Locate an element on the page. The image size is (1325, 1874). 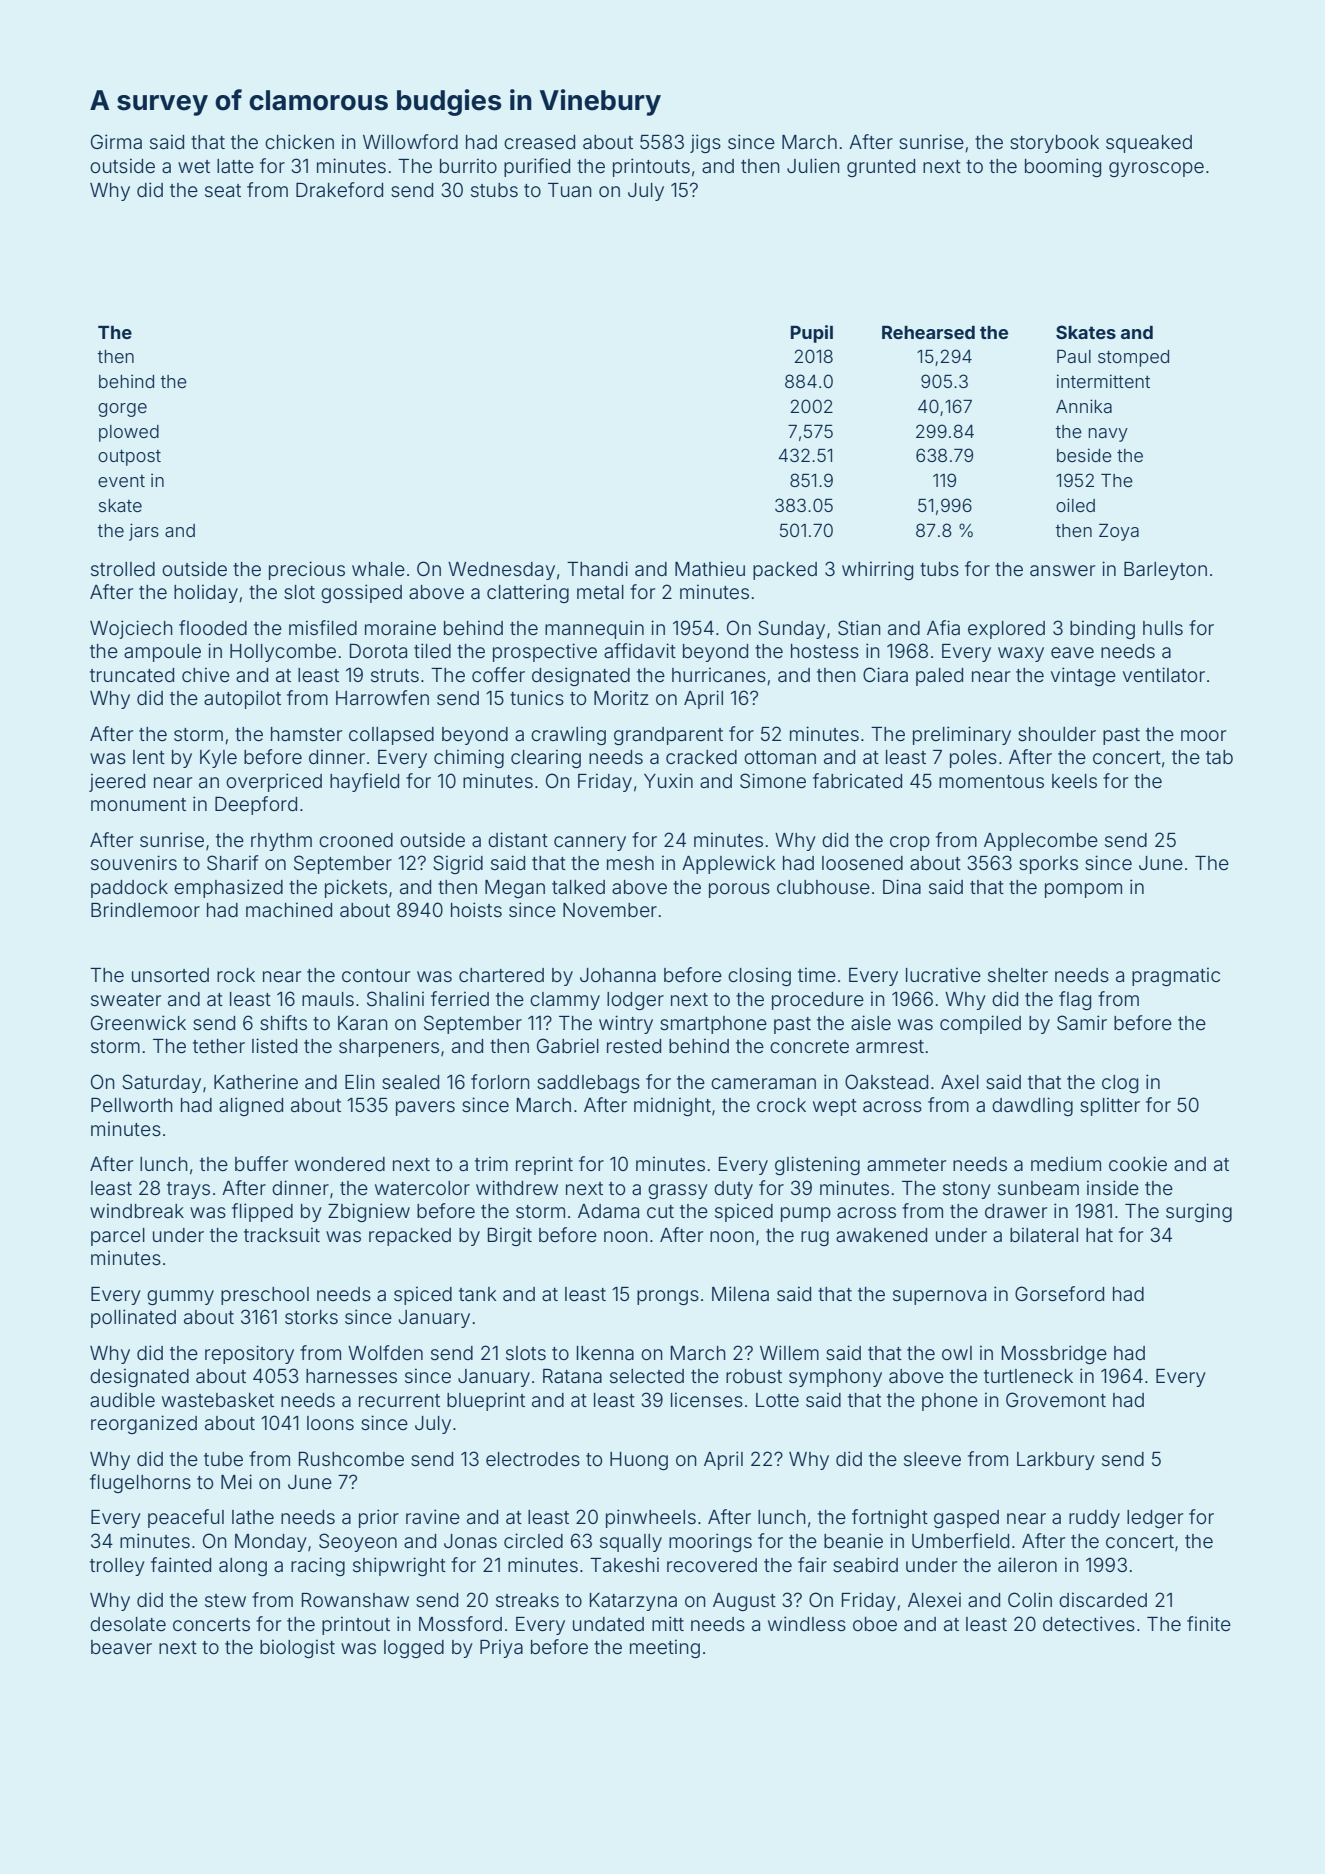
Willowford is located at coordinates (410, 141).
